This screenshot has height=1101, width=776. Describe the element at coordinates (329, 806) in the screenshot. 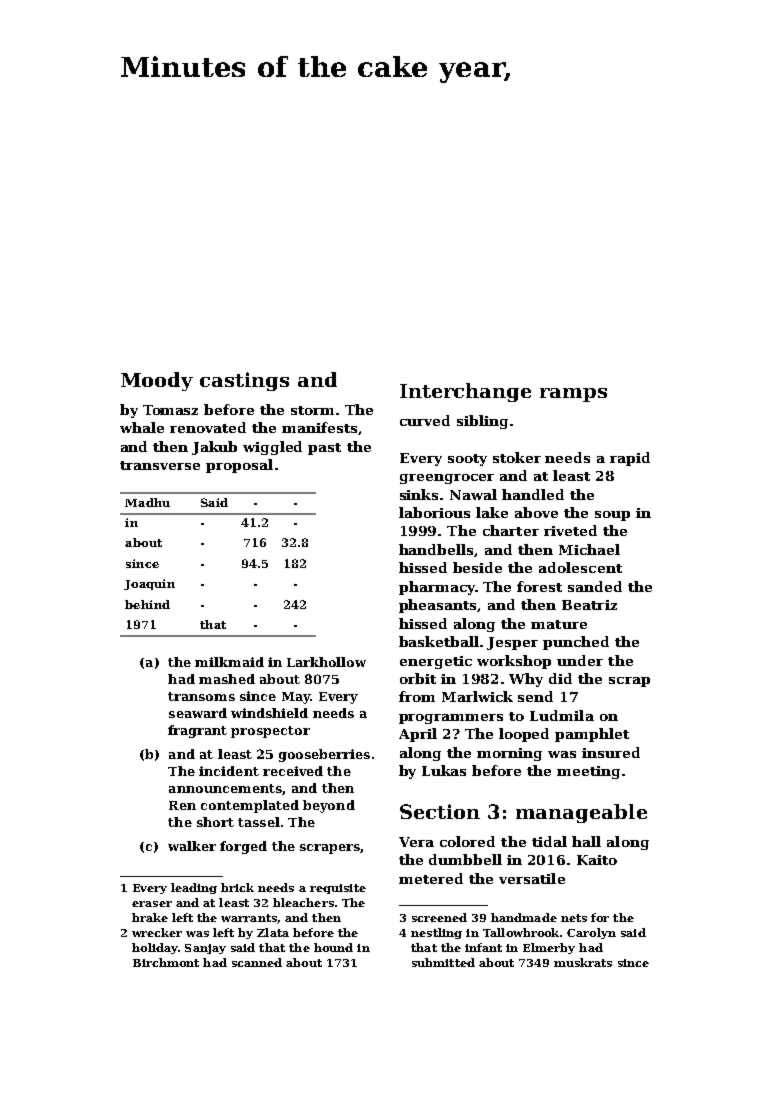

I see `beyond` at that location.
